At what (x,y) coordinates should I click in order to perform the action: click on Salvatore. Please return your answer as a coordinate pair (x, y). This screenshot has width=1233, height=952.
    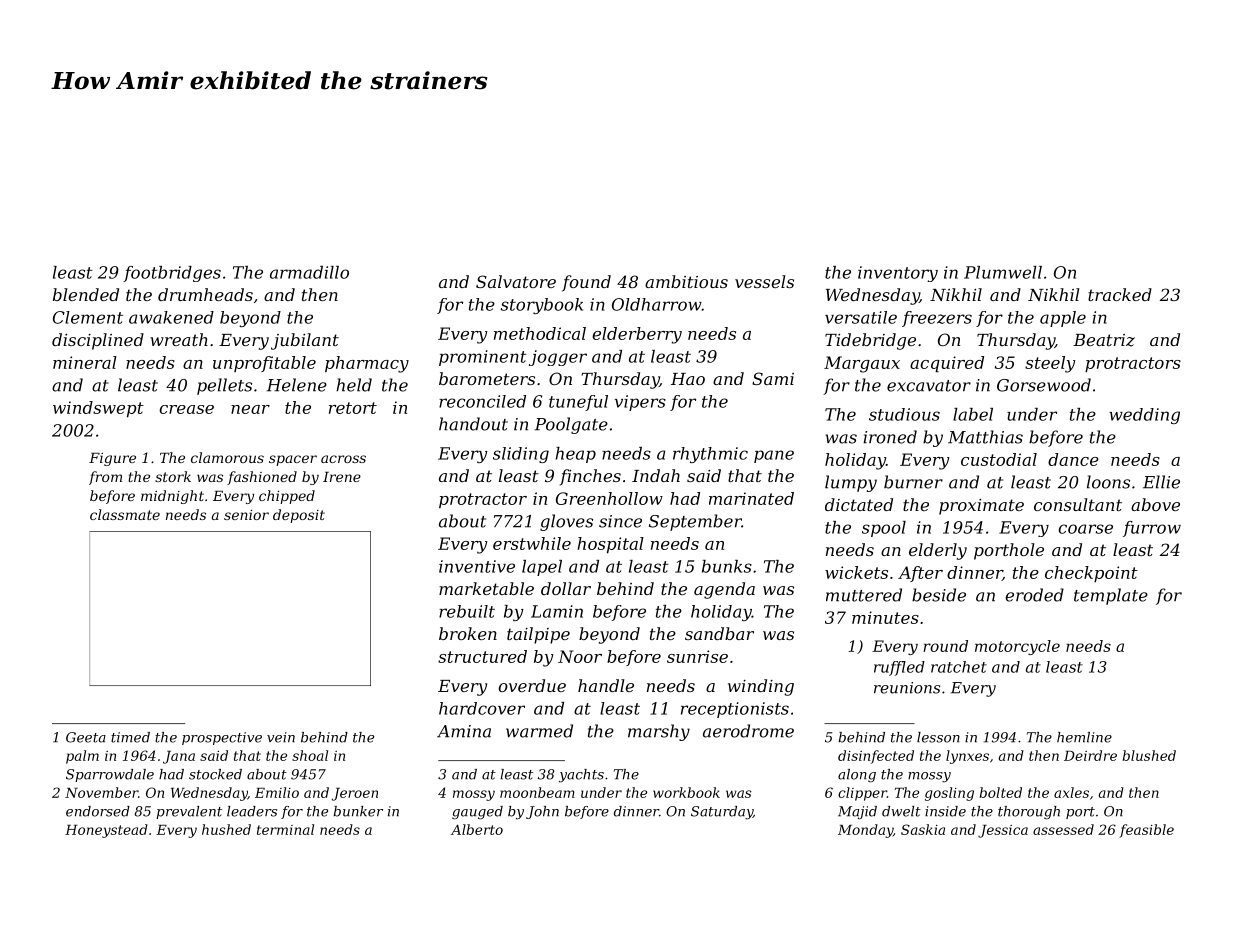
    Looking at the image, I should click on (516, 281).
